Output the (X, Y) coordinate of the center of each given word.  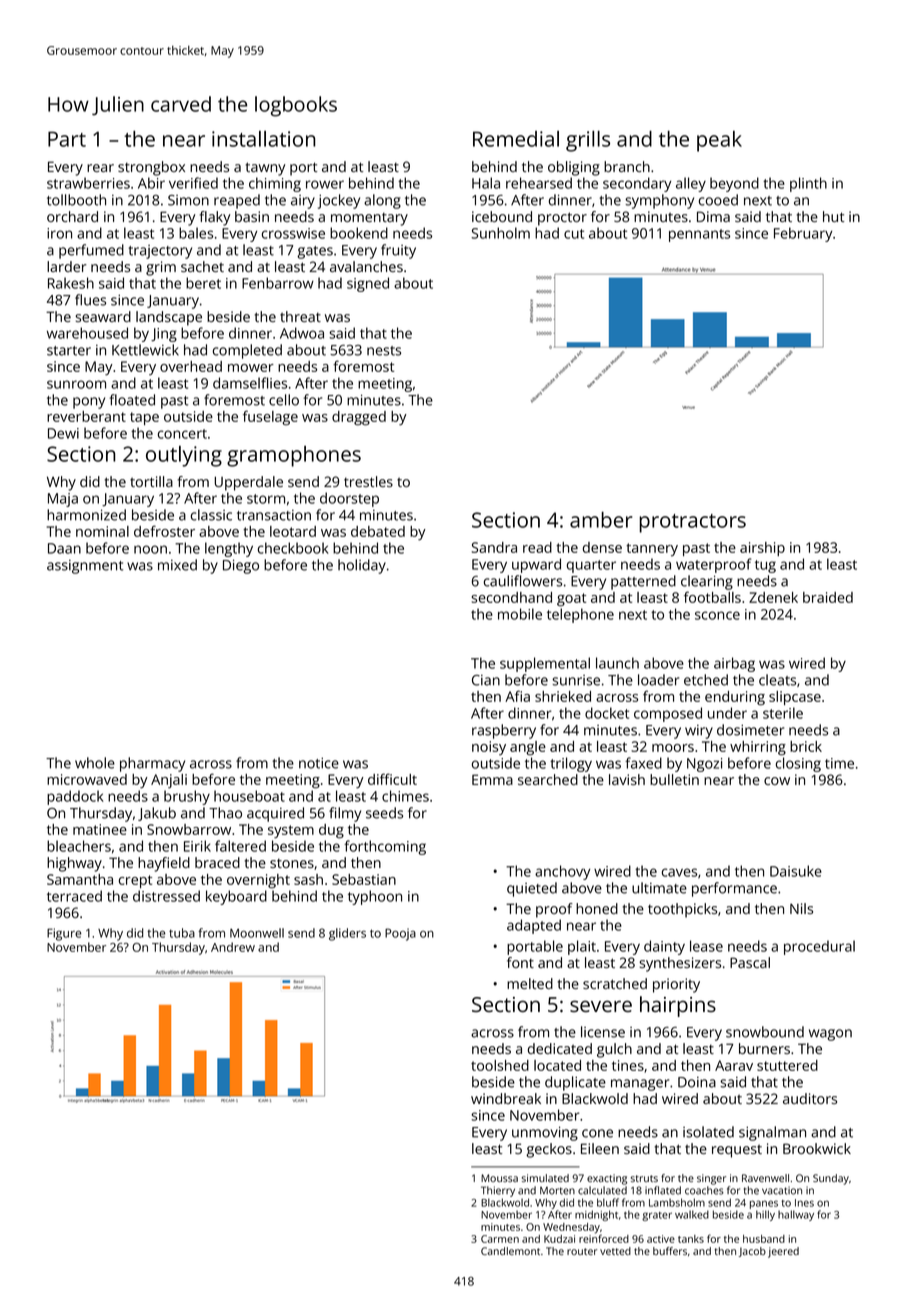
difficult (392, 779)
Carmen (500, 1239)
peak (719, 141)
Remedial (516, 139)
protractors (692, 523)
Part (67, 139)
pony (89, 403)
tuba (182, 933)
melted (530, 983)
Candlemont (510, 1251)
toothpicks (682, 910)
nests (384, 351)
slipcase (795, 698)
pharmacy (152, 764)
